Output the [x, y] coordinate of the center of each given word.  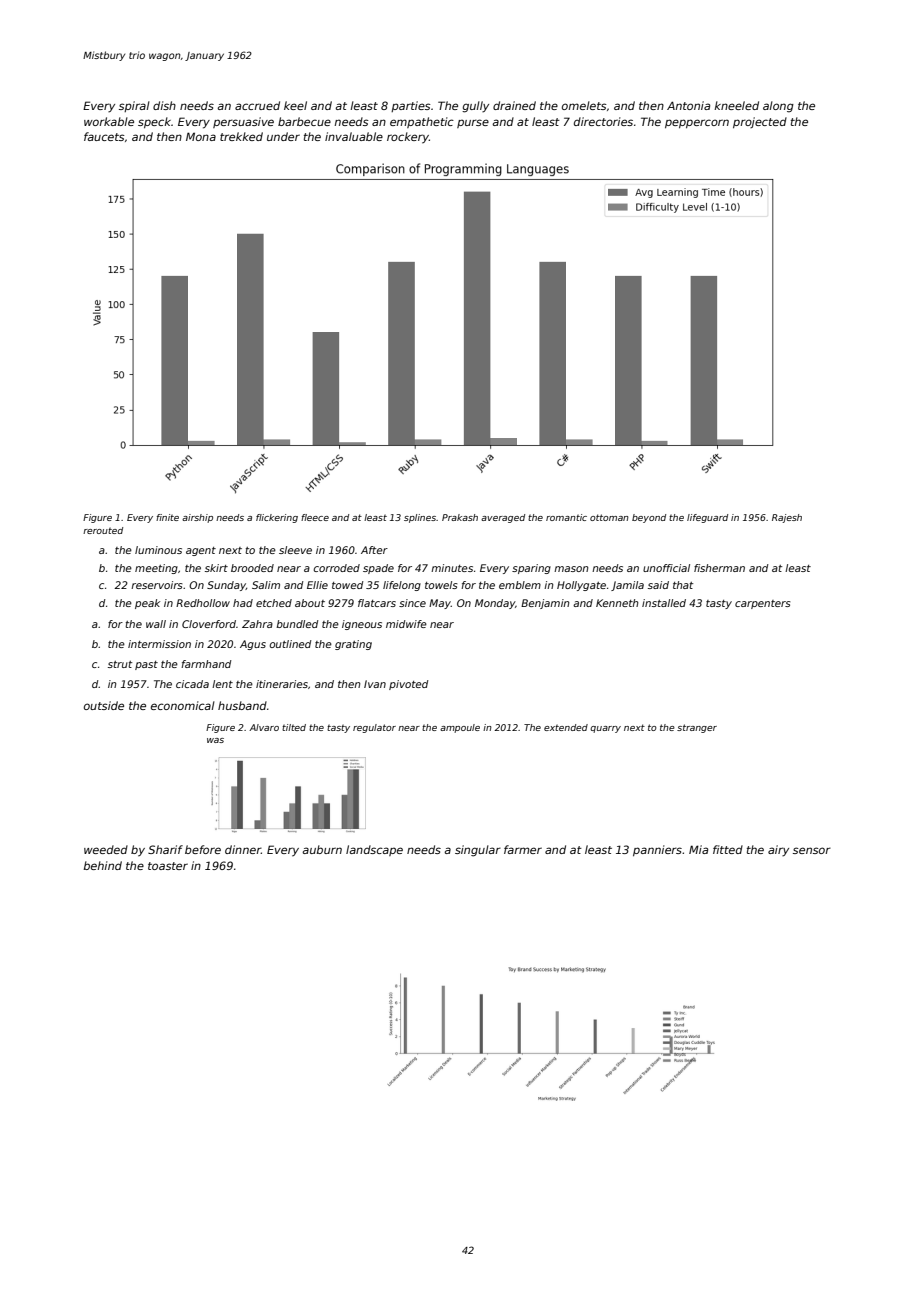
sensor [812, 850]
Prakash [460, 517]
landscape [374, 850]
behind [102, 865]
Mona [201, 136]
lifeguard [707, 518]
